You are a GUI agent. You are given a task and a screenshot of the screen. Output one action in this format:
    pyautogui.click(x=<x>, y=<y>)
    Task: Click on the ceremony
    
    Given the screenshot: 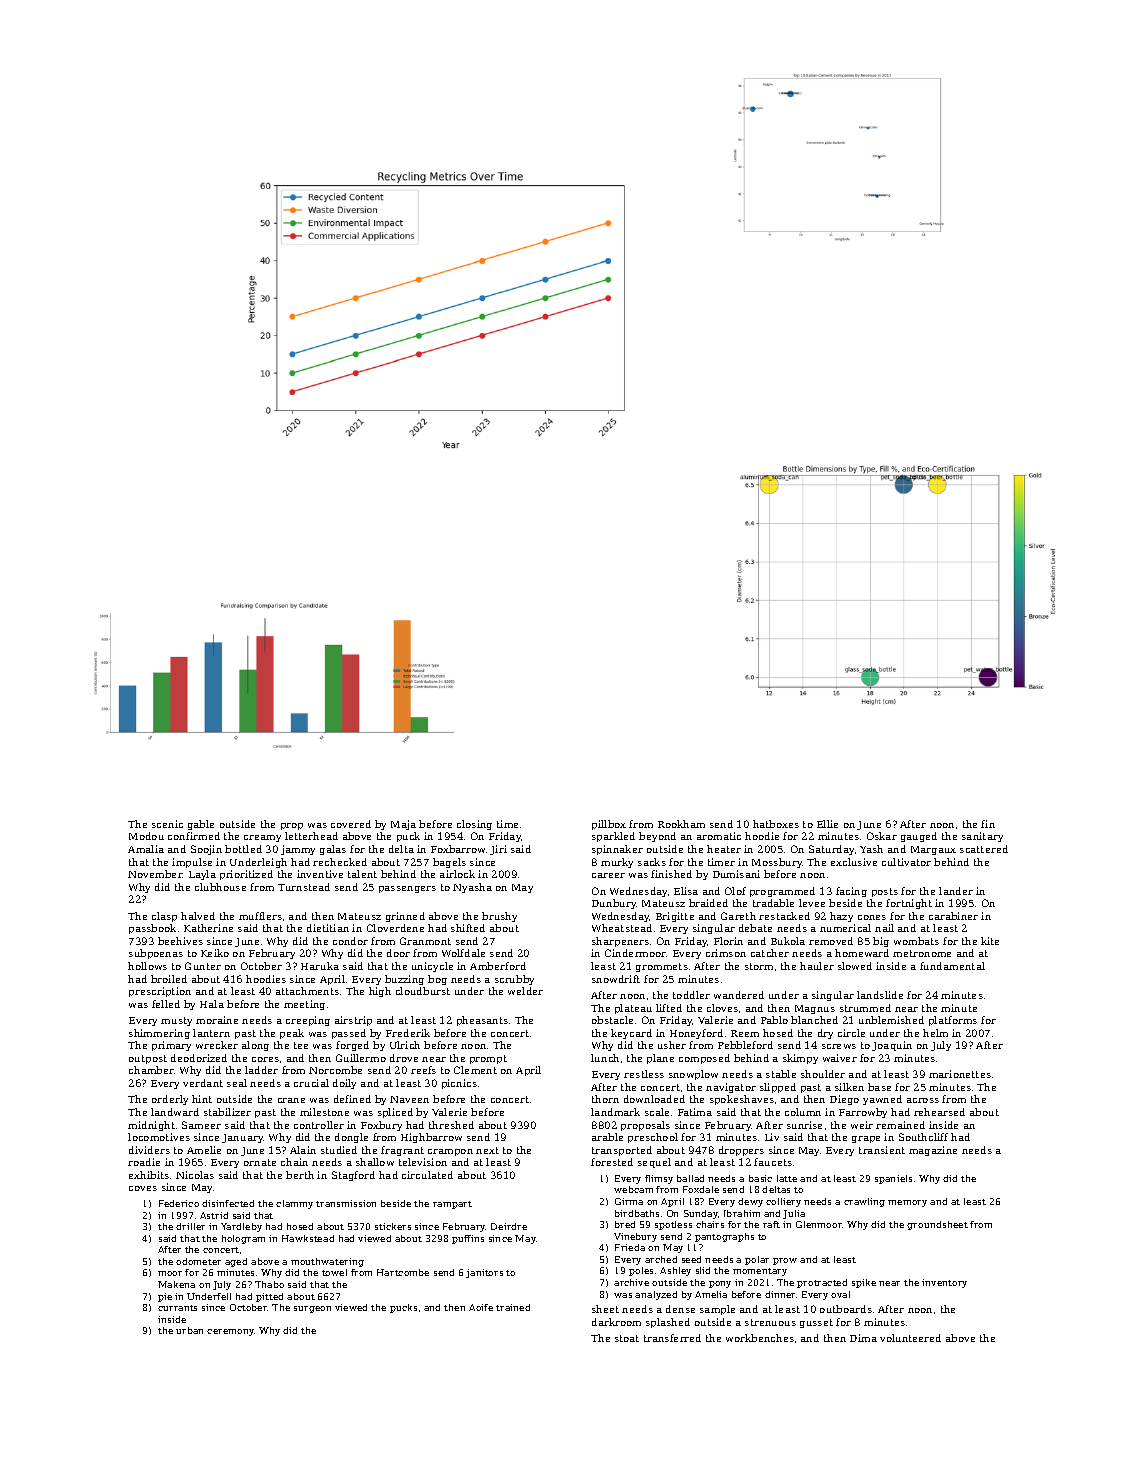 What is the action you would take?
    pyautogui.click(x=230, y=1332)
